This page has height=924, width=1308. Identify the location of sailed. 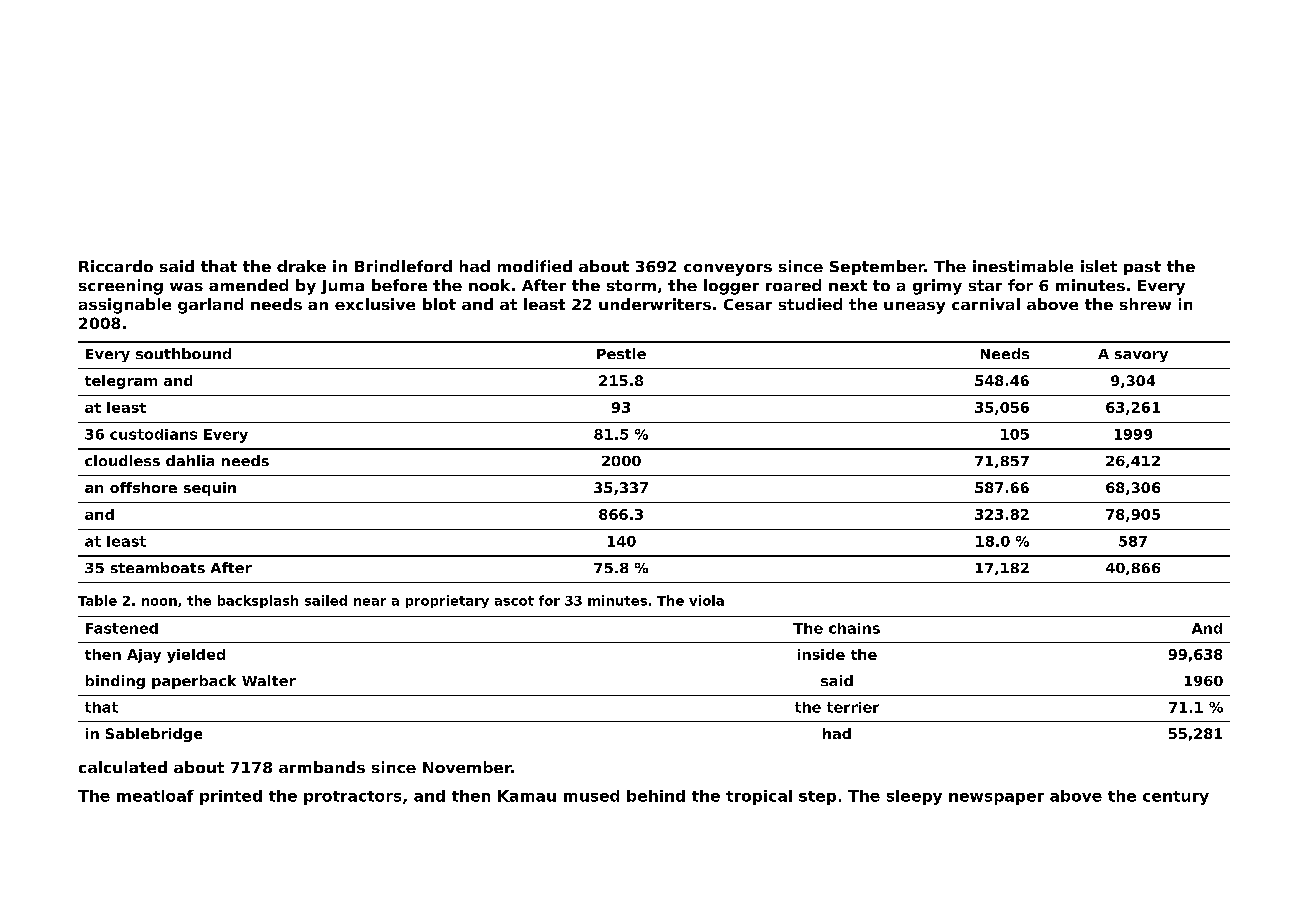
(326, 600).
